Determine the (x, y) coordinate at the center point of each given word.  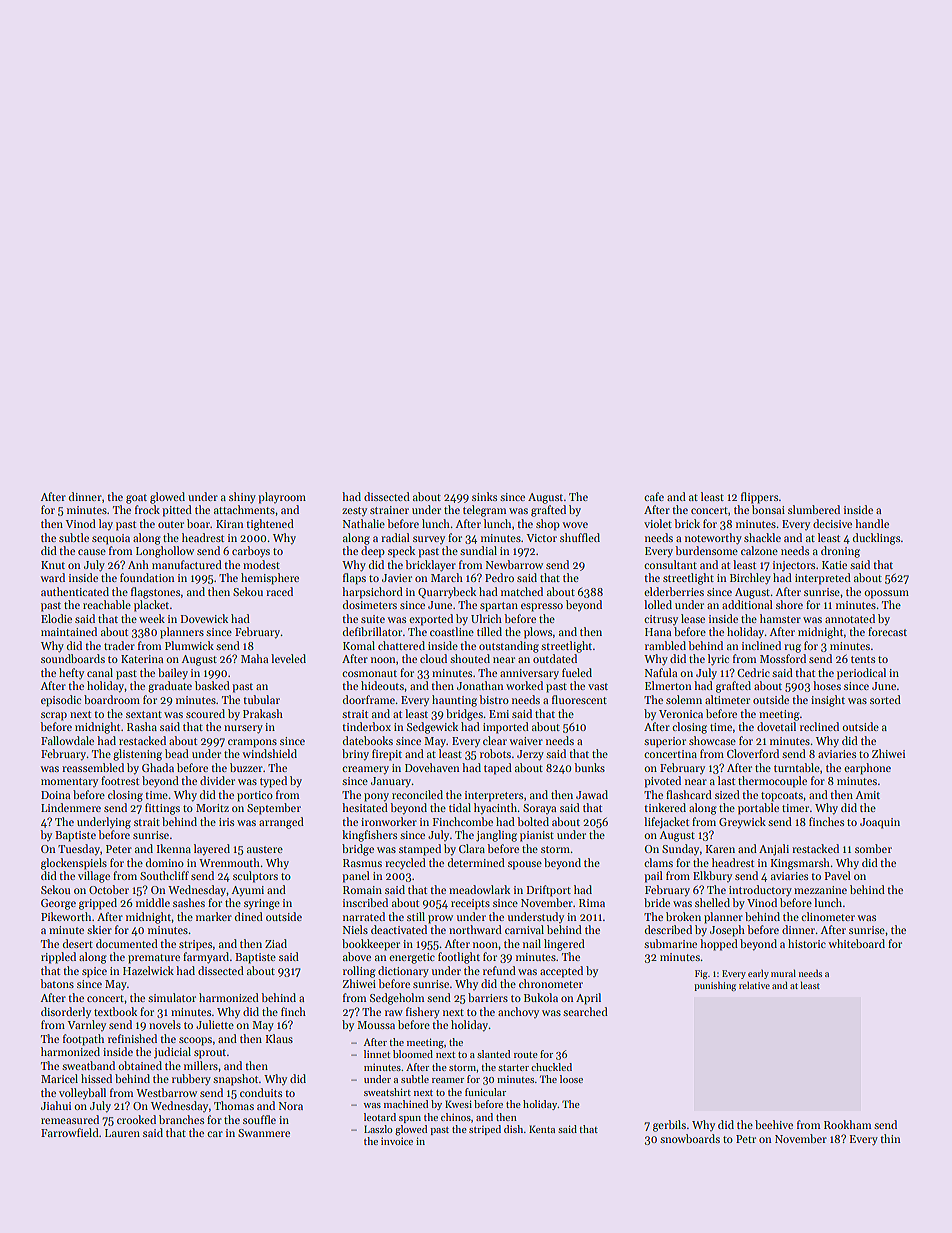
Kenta (542, 1129)
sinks (484, 496)
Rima (592, 903)
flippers (759, 498)
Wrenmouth (229, 862)
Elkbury (712, 876)
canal (100, 672)
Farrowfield (70, 1132)
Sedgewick (432, 728)
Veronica (681, 714)
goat (136, 499)
